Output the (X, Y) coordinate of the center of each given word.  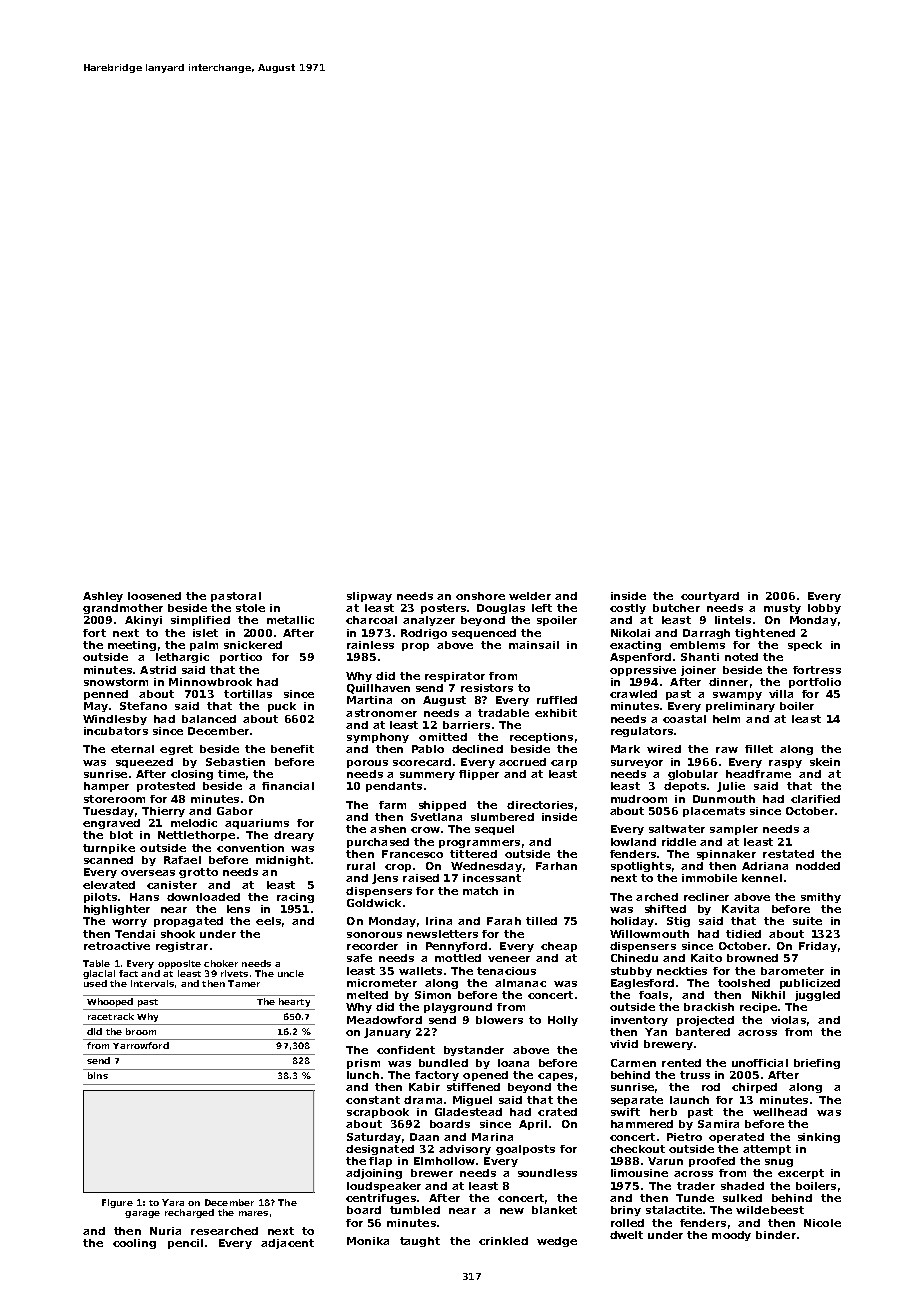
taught (420, 1242)
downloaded (203, 897)
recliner (706, 897)
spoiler (557, 621)
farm (392, 805)
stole (250, 608)
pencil (185, 1244)
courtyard (710, 597)
